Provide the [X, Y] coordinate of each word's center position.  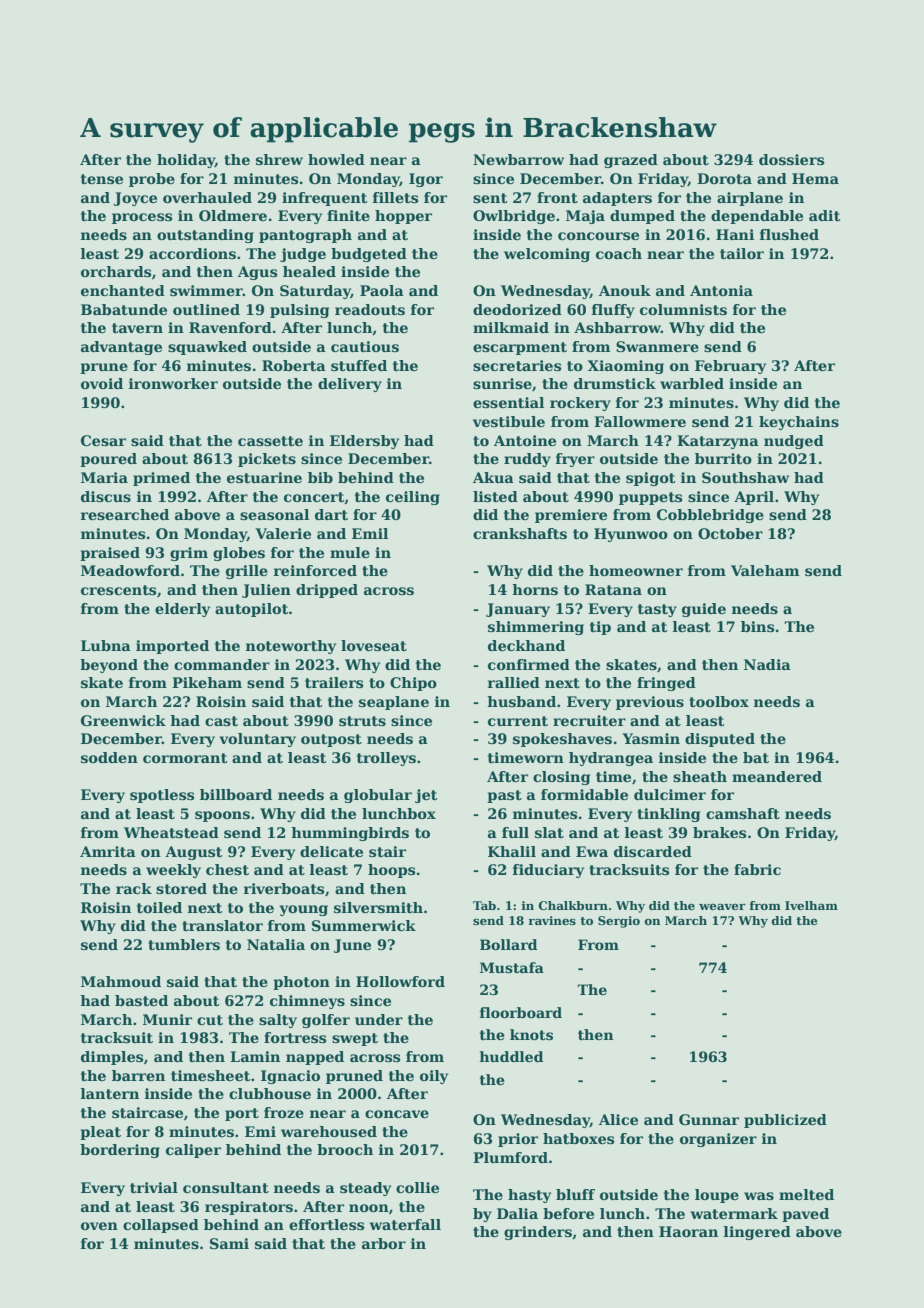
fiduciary [548, 871]
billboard [236, 794]
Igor [426, 180]
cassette [270, 441]
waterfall [405, 1224]
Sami [229, 1243]
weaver [722, 906]
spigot [651, 479]
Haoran [688, 1231]
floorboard [521, 1012]
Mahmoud [121, 981]
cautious [365, 346]
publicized [785, 1121]
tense [102, 179]
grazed [631, 161]
